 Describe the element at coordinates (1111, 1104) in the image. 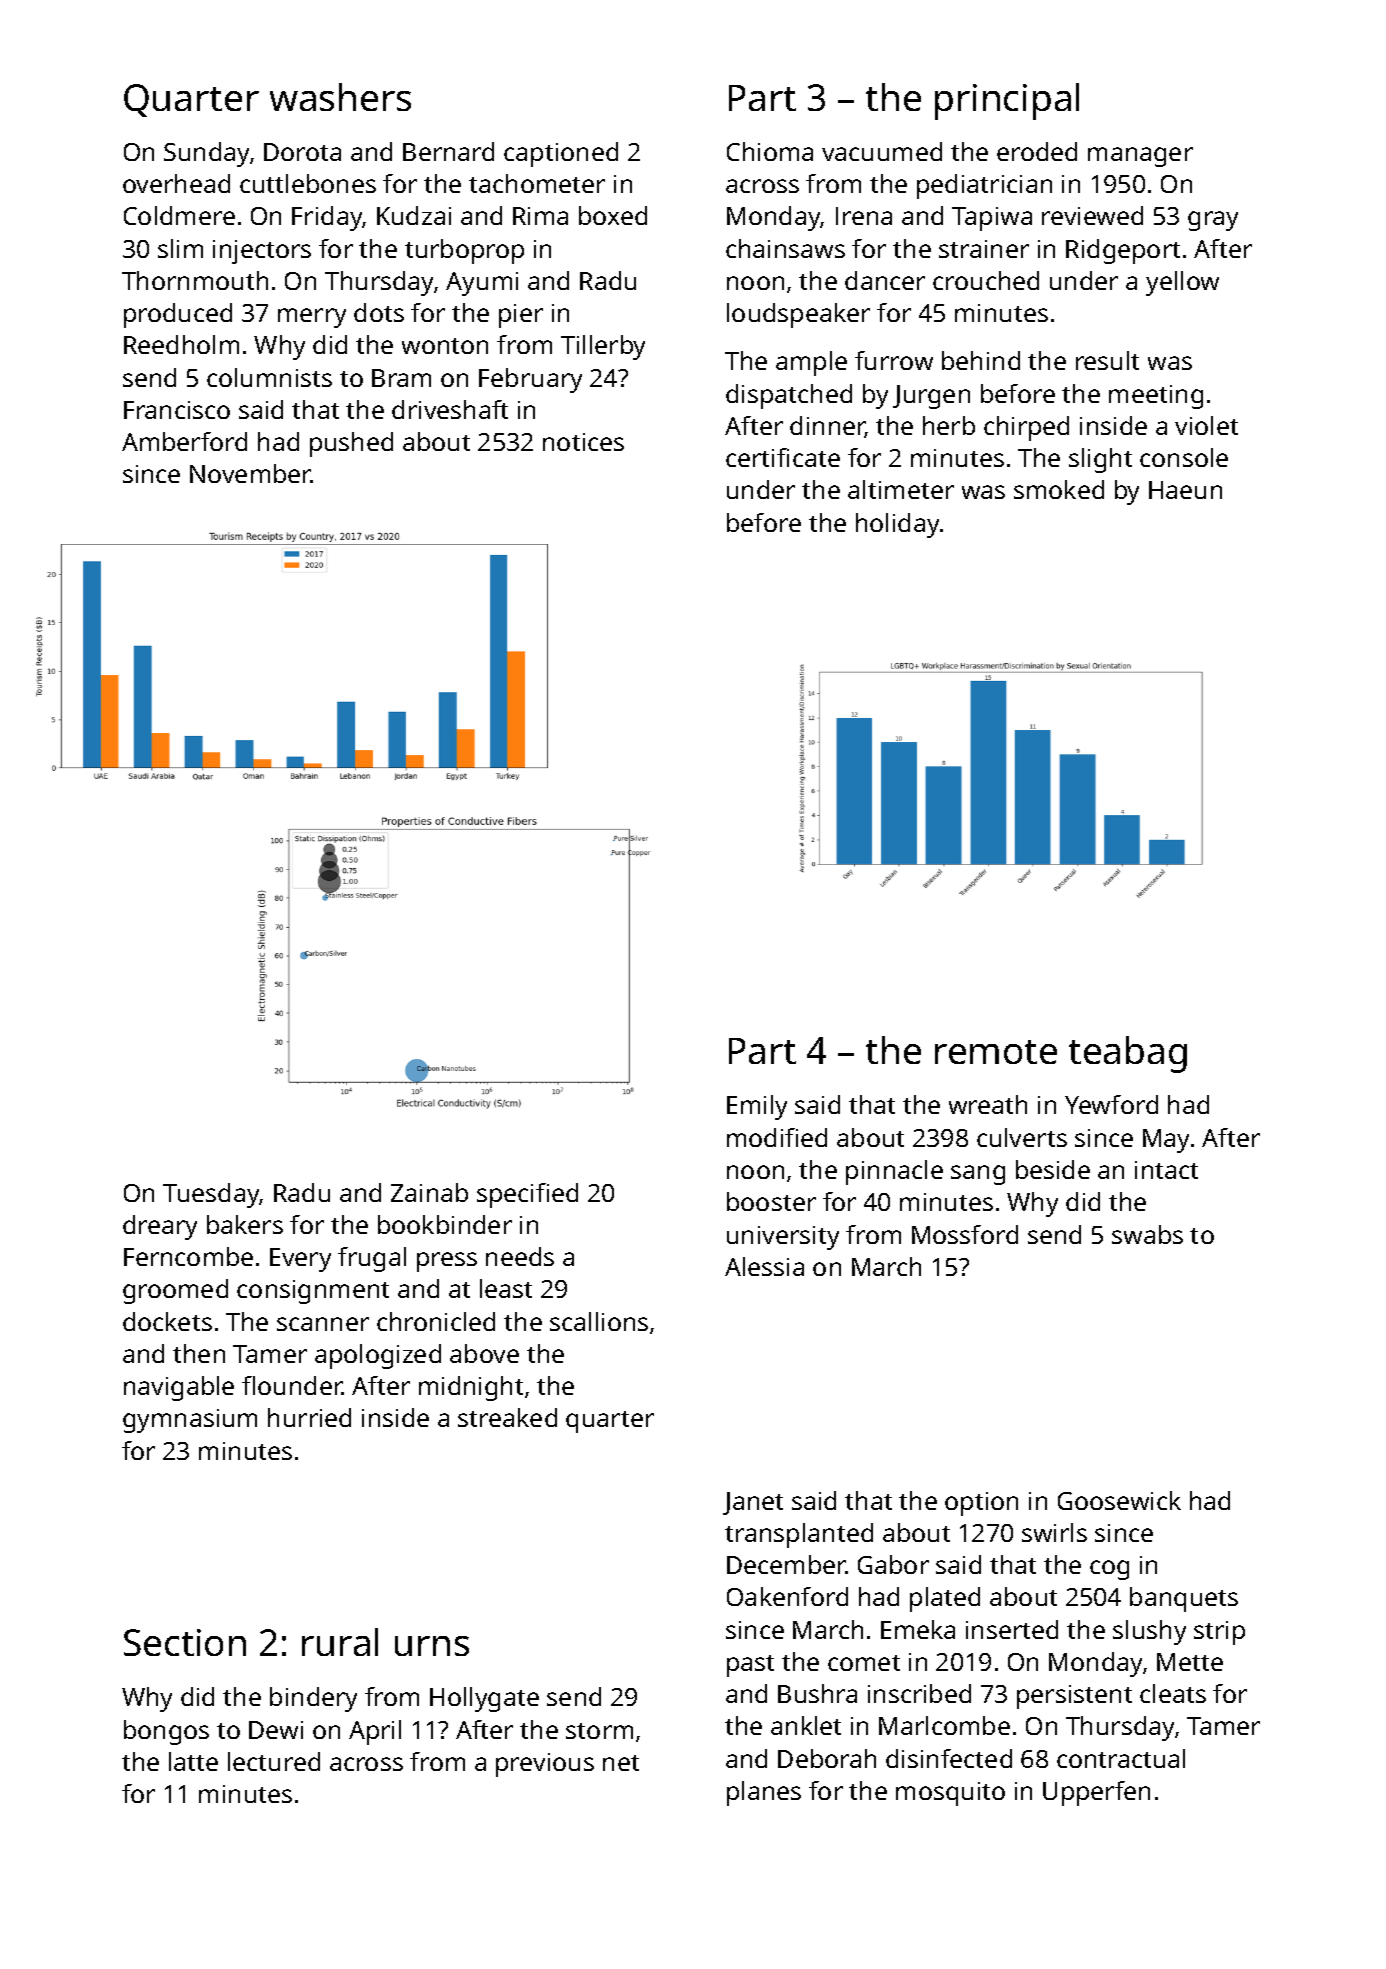

I see `Yewford` at that location.
